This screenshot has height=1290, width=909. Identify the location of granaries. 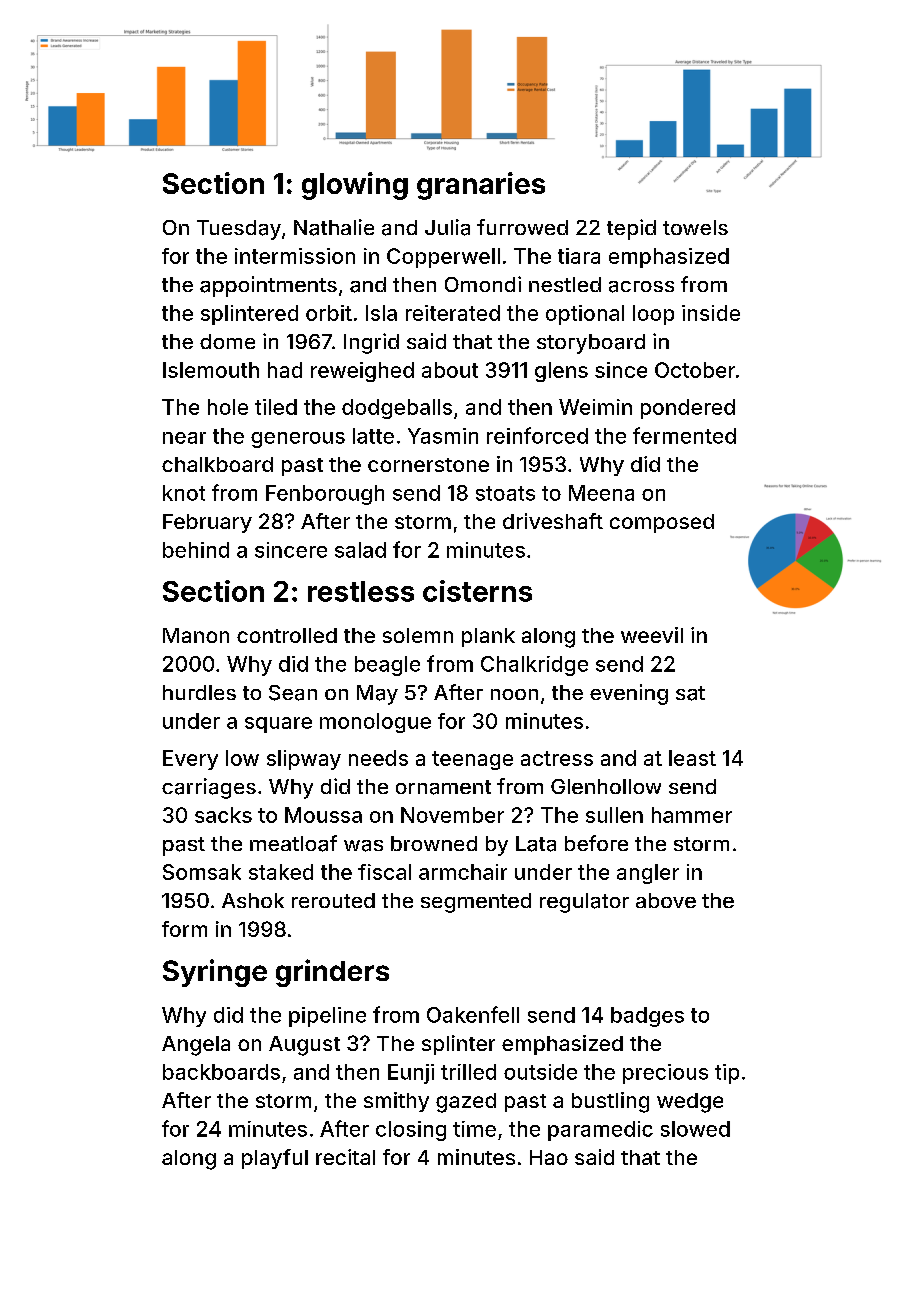
(481, 186).
